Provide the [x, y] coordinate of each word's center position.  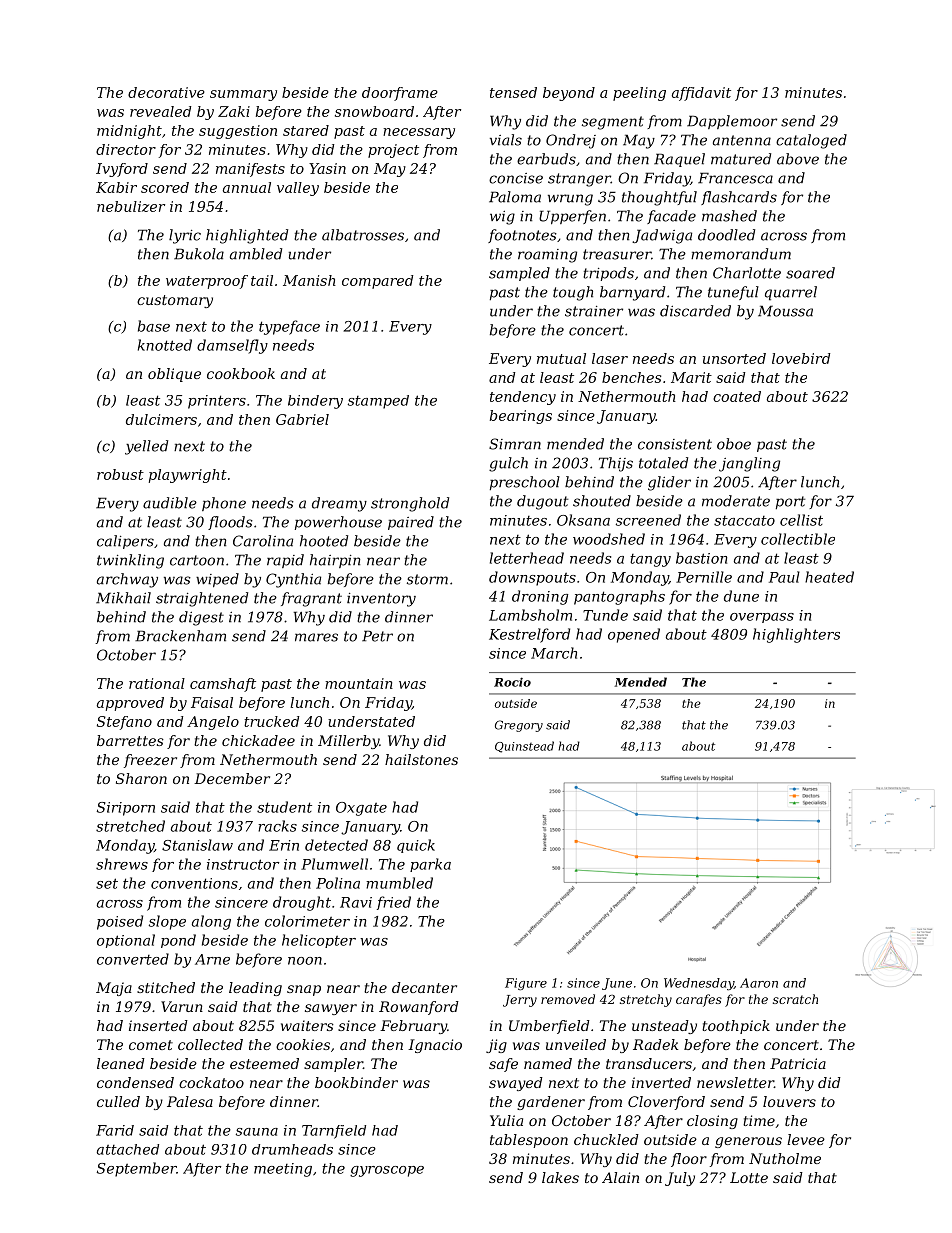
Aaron [759, 983]
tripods [608, 274]
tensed [513, 92]
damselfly [232, 346]
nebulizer [131, 206]
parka [430, 865]
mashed [729, 216]
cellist [801, 520]
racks [277, 826]
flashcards [739, 198]
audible [170, 503]
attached [128, 1149]
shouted [602, 501]
